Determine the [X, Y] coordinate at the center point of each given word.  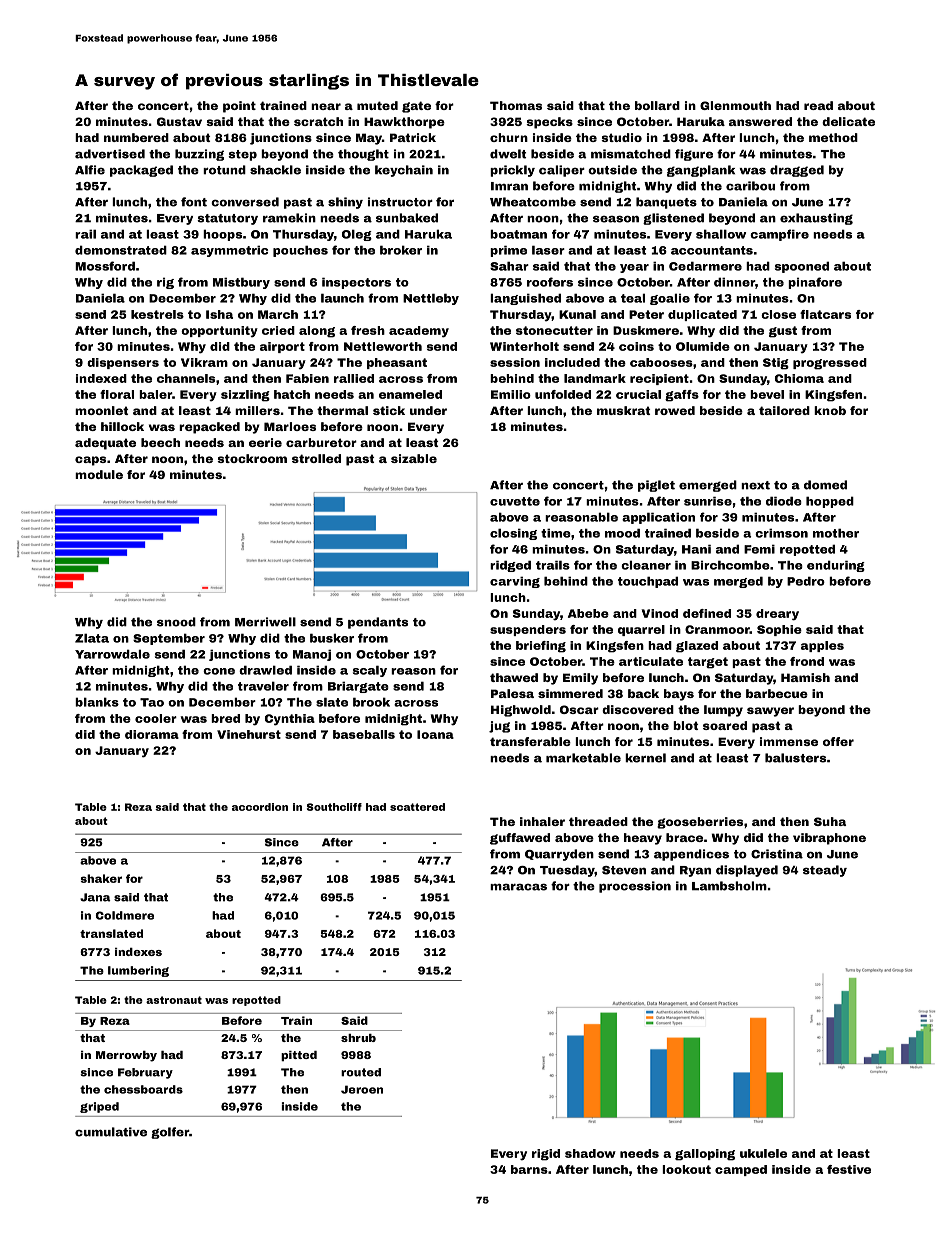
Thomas [516, 105]
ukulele [763, 1153]
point [239, 107]
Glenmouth [735, 105]
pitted [299, 1056]
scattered [417, 807]
